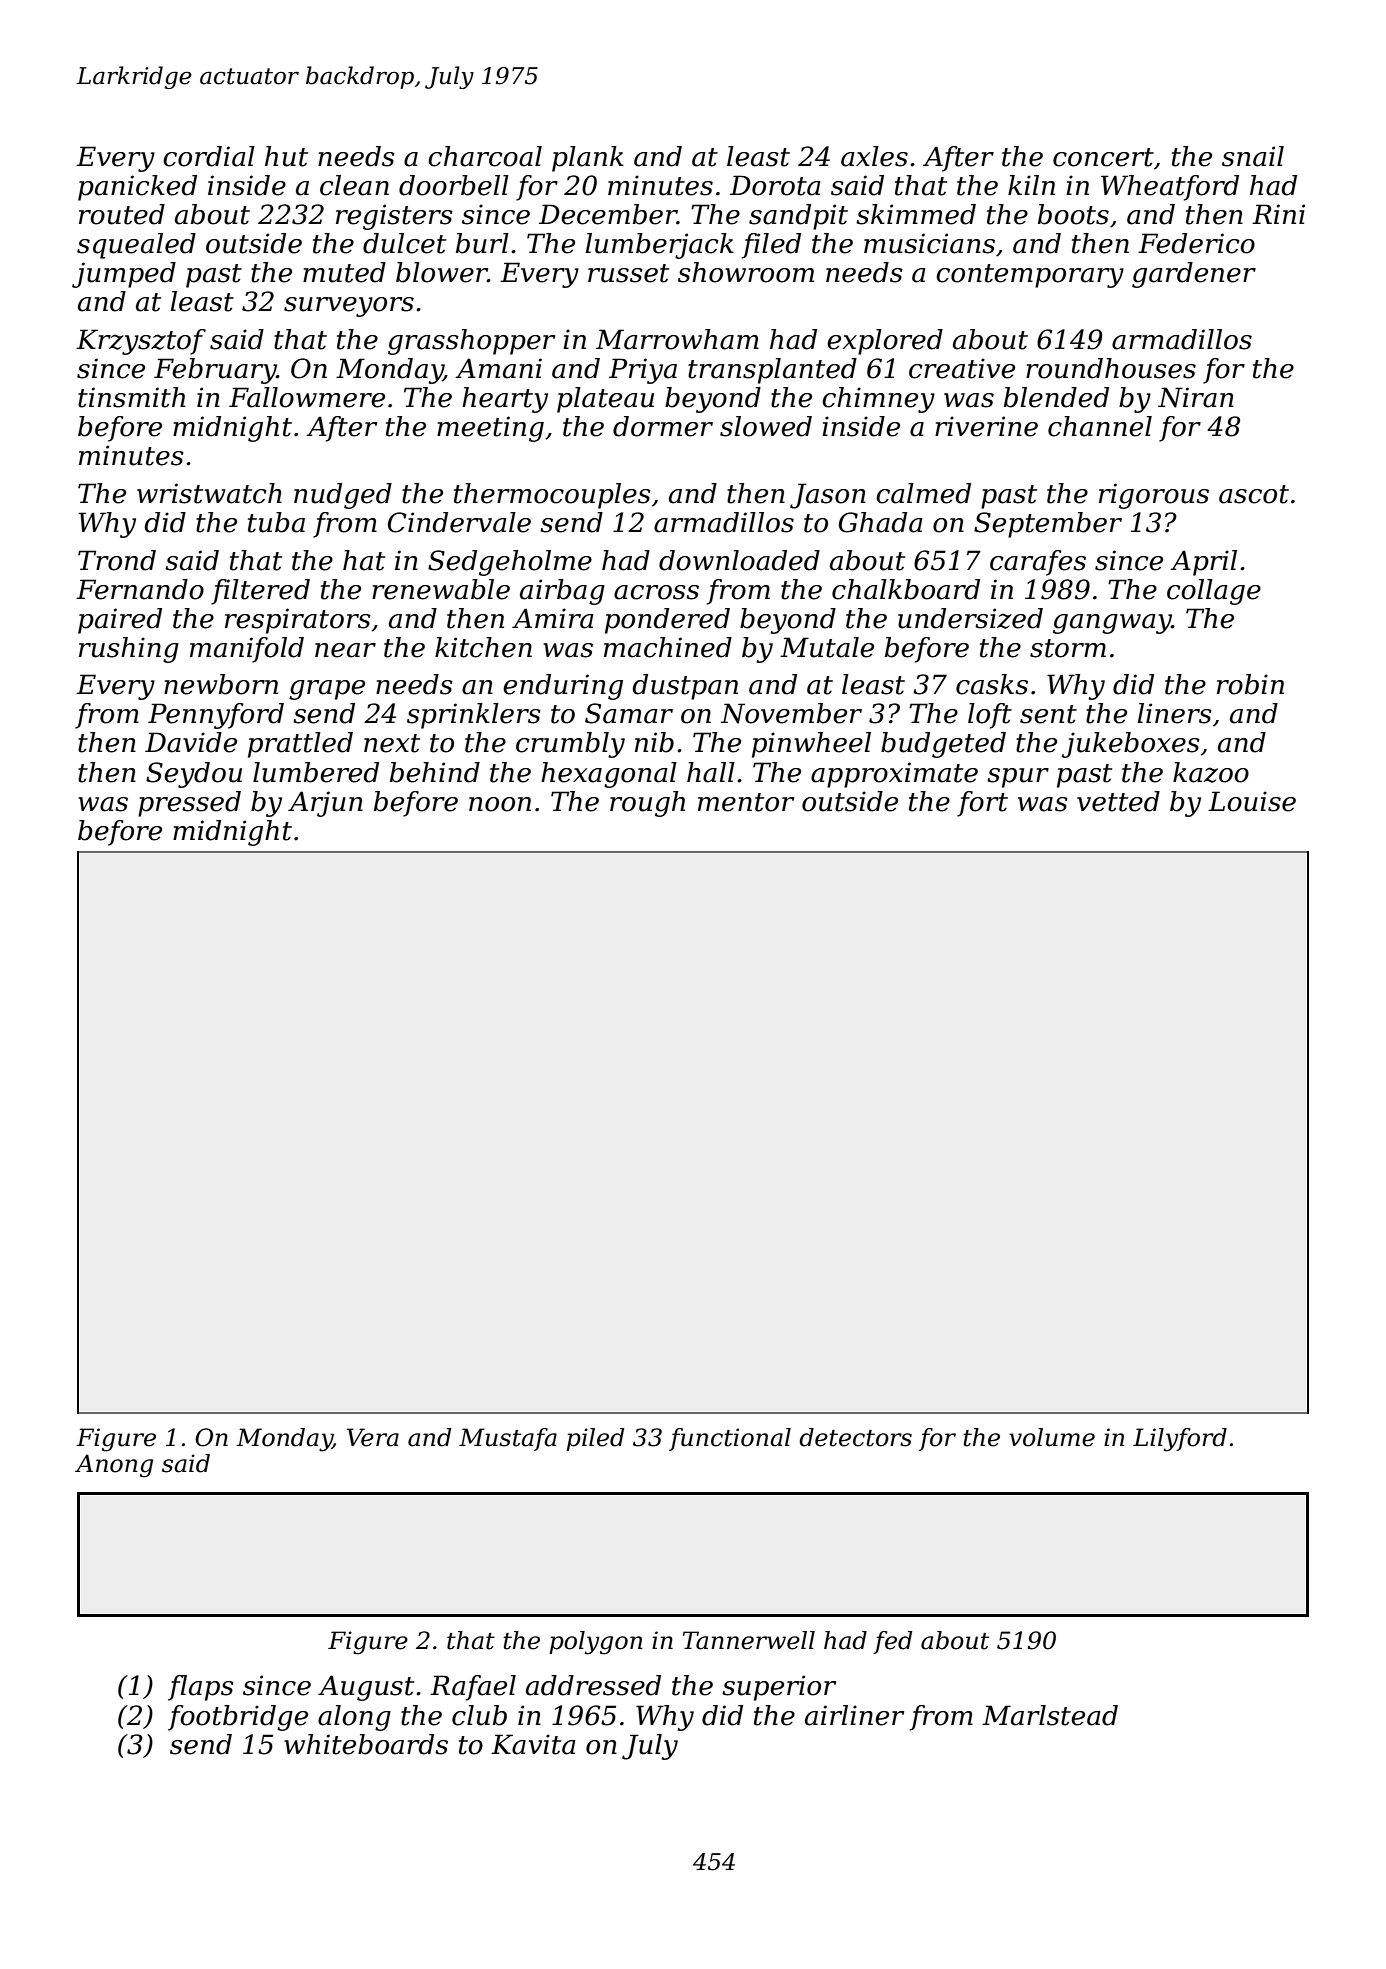 This screenshot has height=1969, width=1386. What do you see at coordinates (647, 804) in the screenshot?
I see `rough` at bounding box center [647, 804].
